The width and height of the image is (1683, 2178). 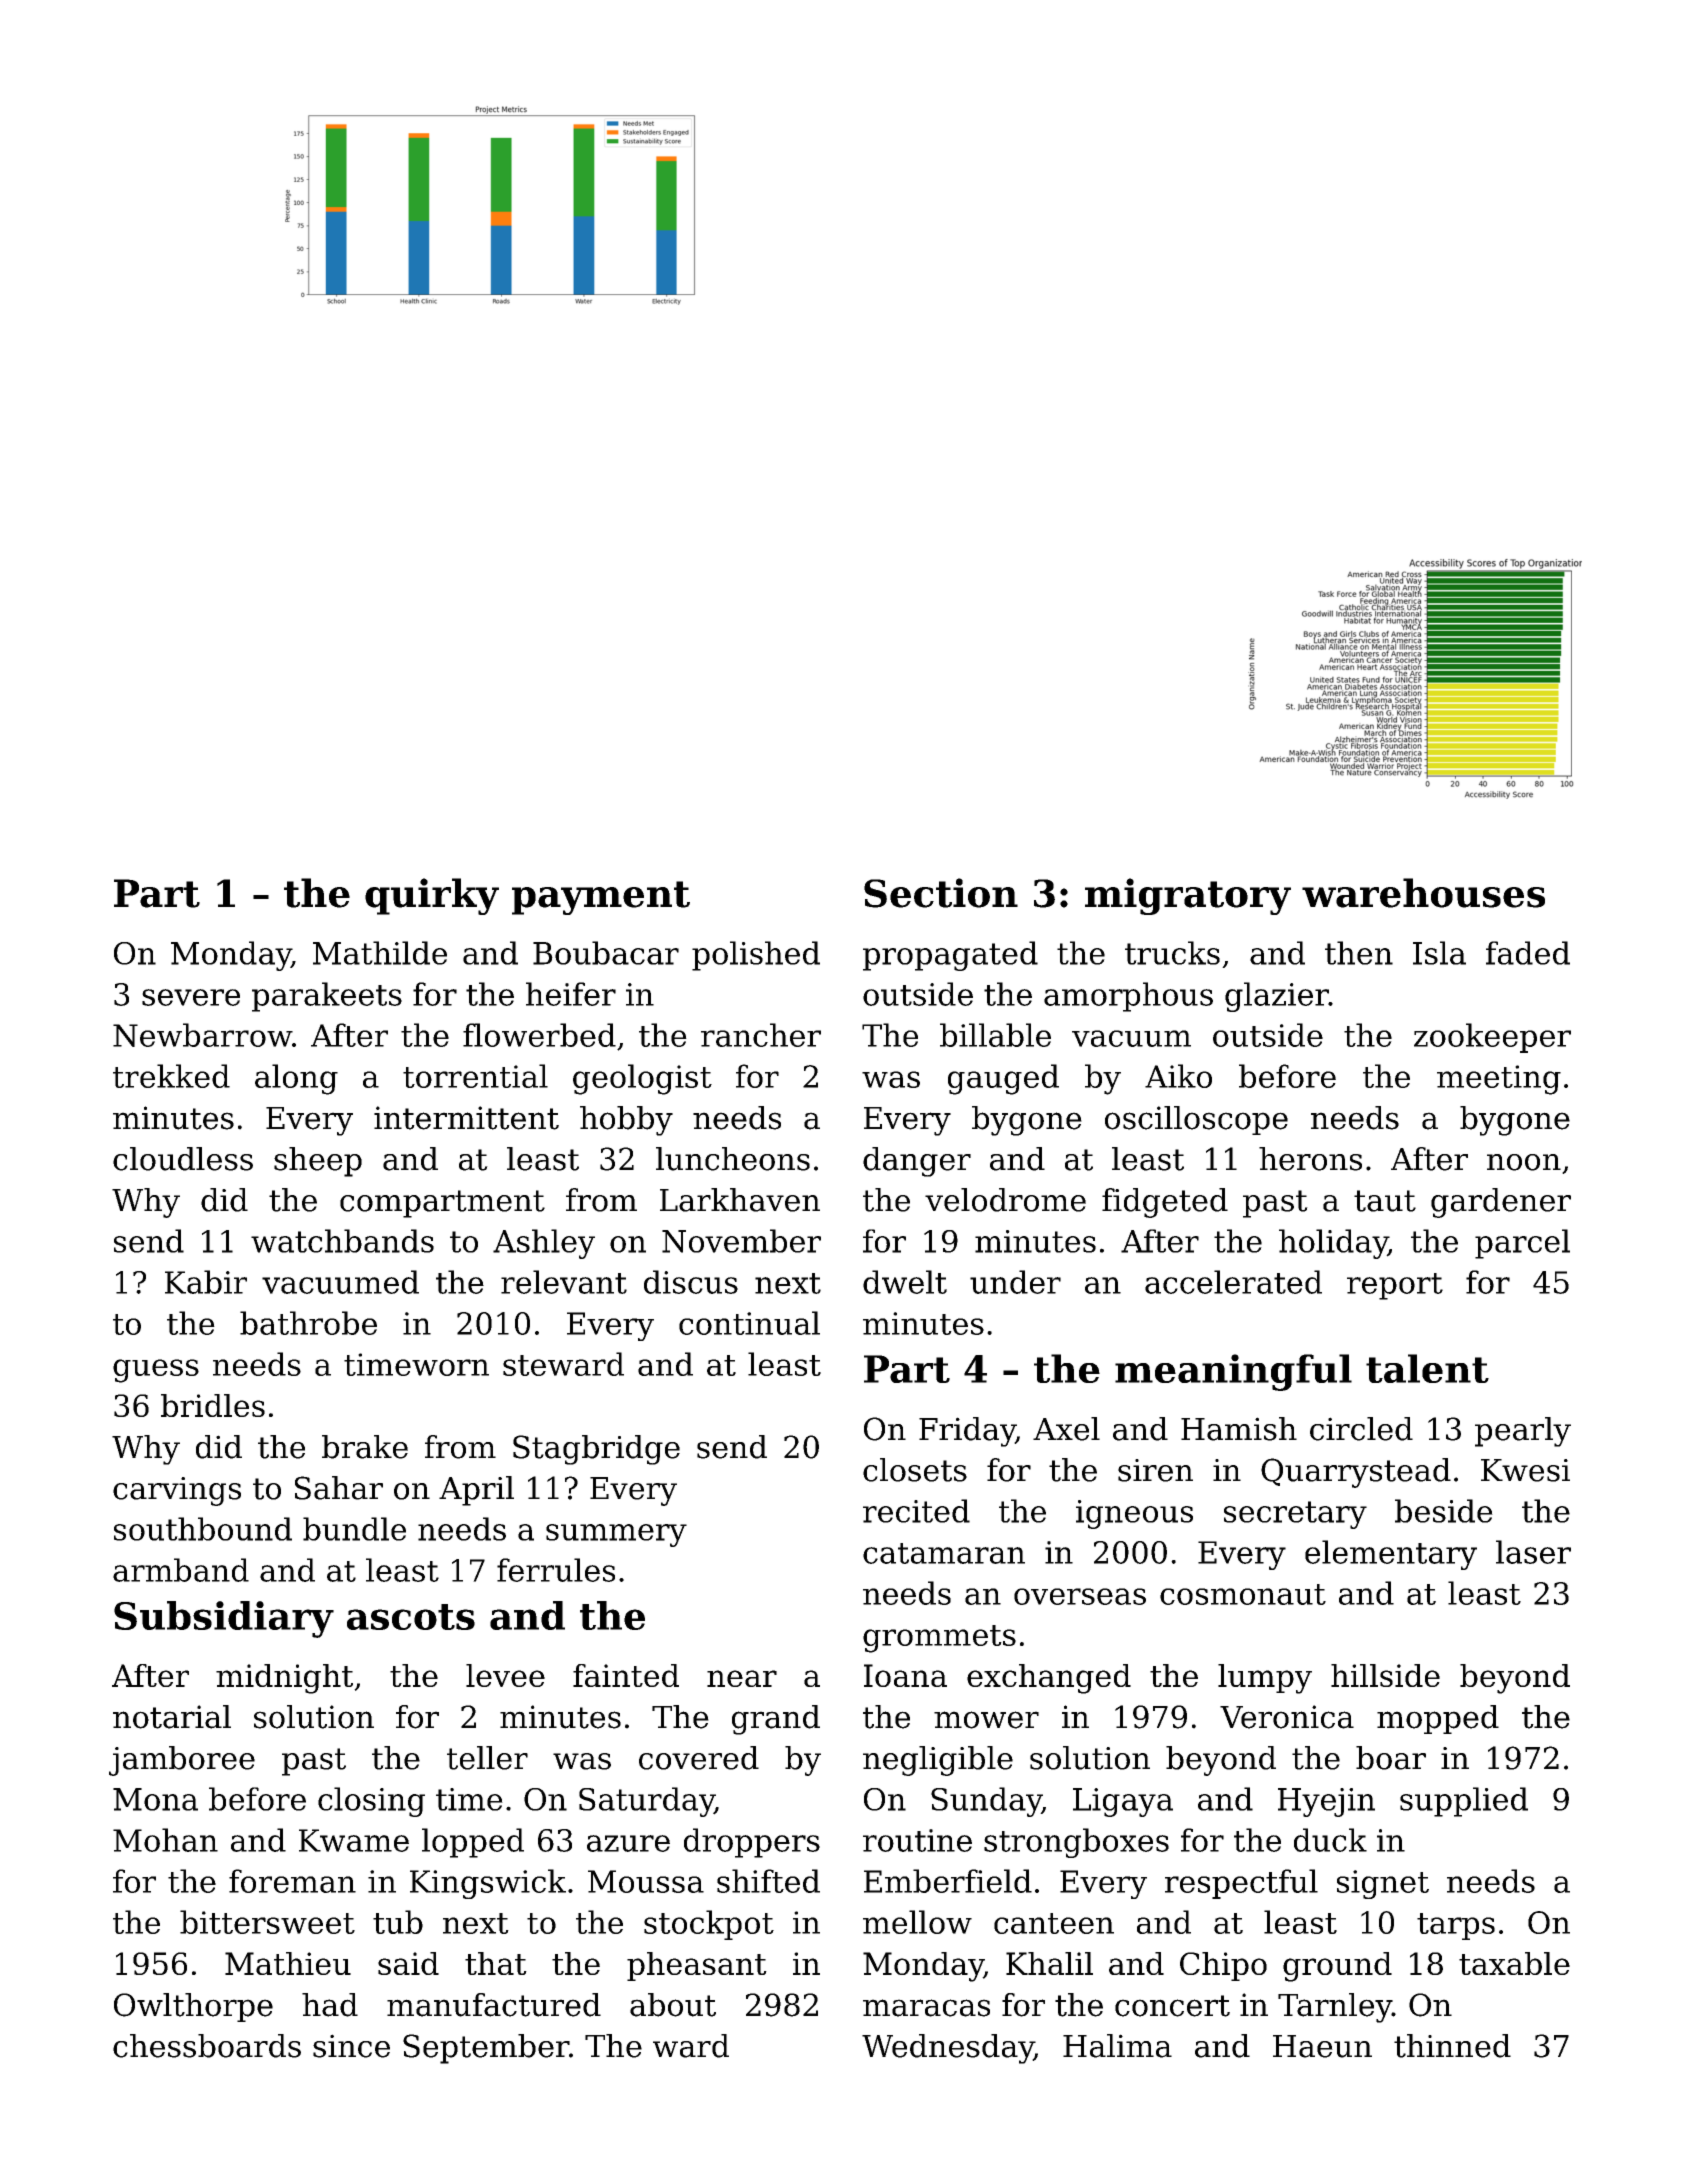 I want to click on since, so click(x=351, y=2046).
